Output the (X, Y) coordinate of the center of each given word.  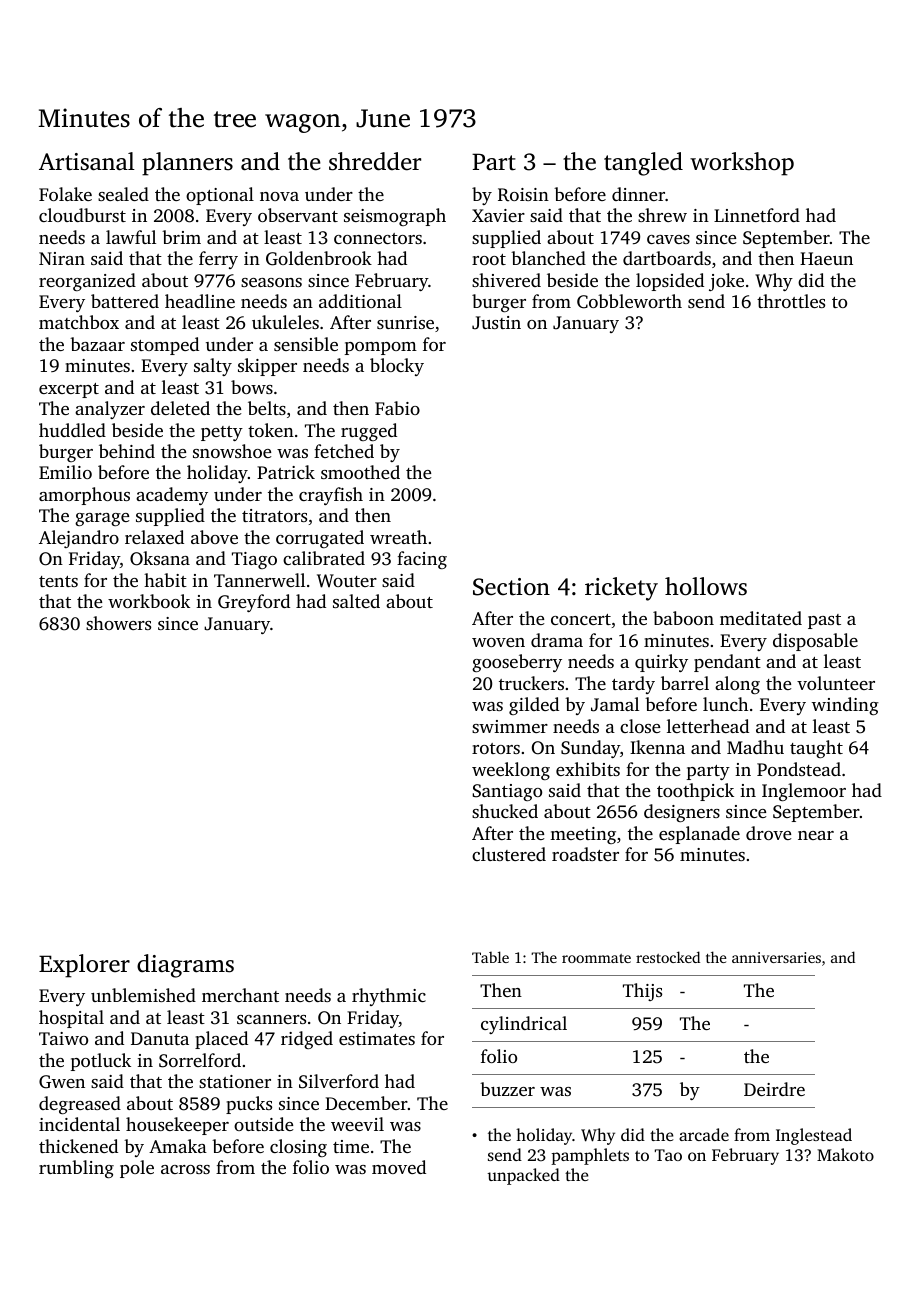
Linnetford (757, 215)
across (185, 1169)
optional (220, 196)
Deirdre (774, 1089)
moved (399, 1167)
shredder (375, 161)
